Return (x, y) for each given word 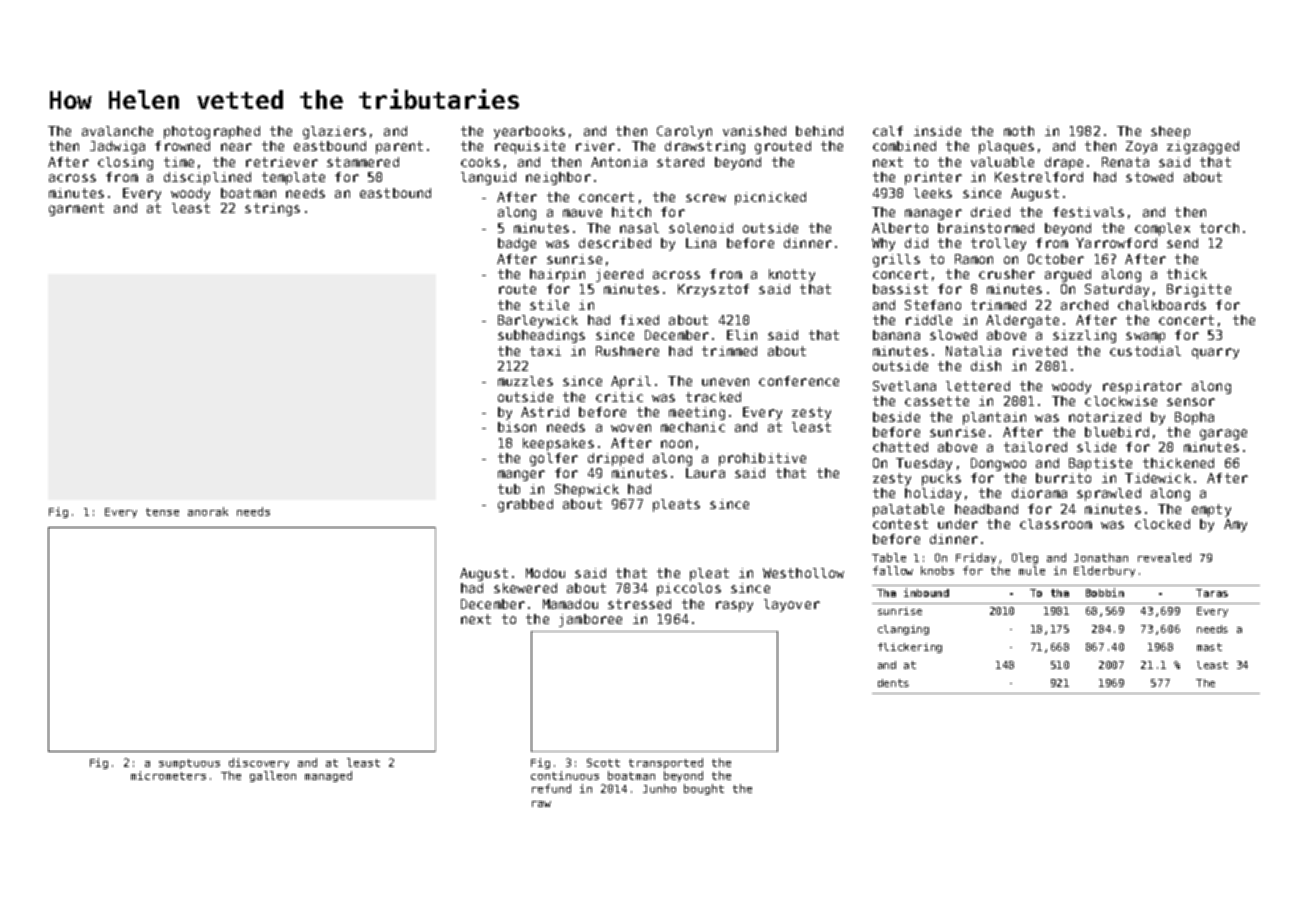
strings (272, 209)
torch (1219, 228)
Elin (742, 335)
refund (551, 788)
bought (704, 789)
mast (1209, 647)
